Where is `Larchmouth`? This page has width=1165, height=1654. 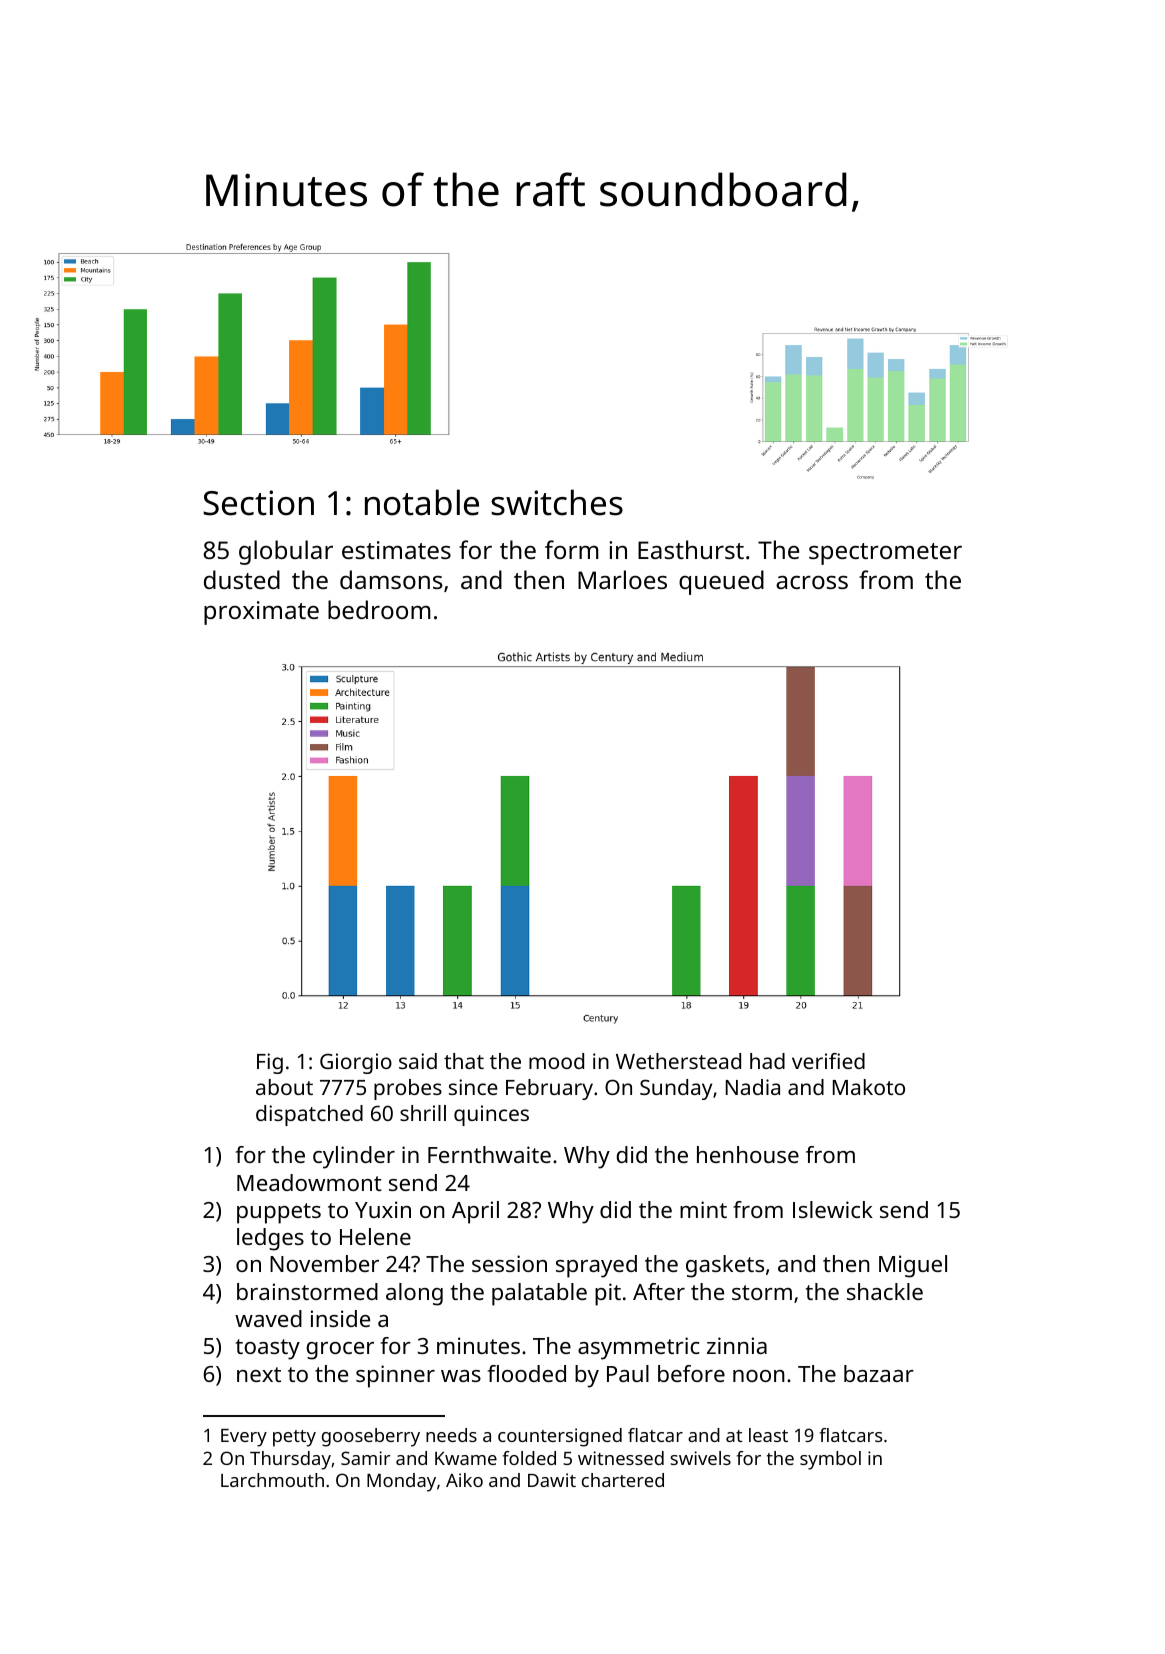 Larchmouth is located at coordinates (272, 1480).
